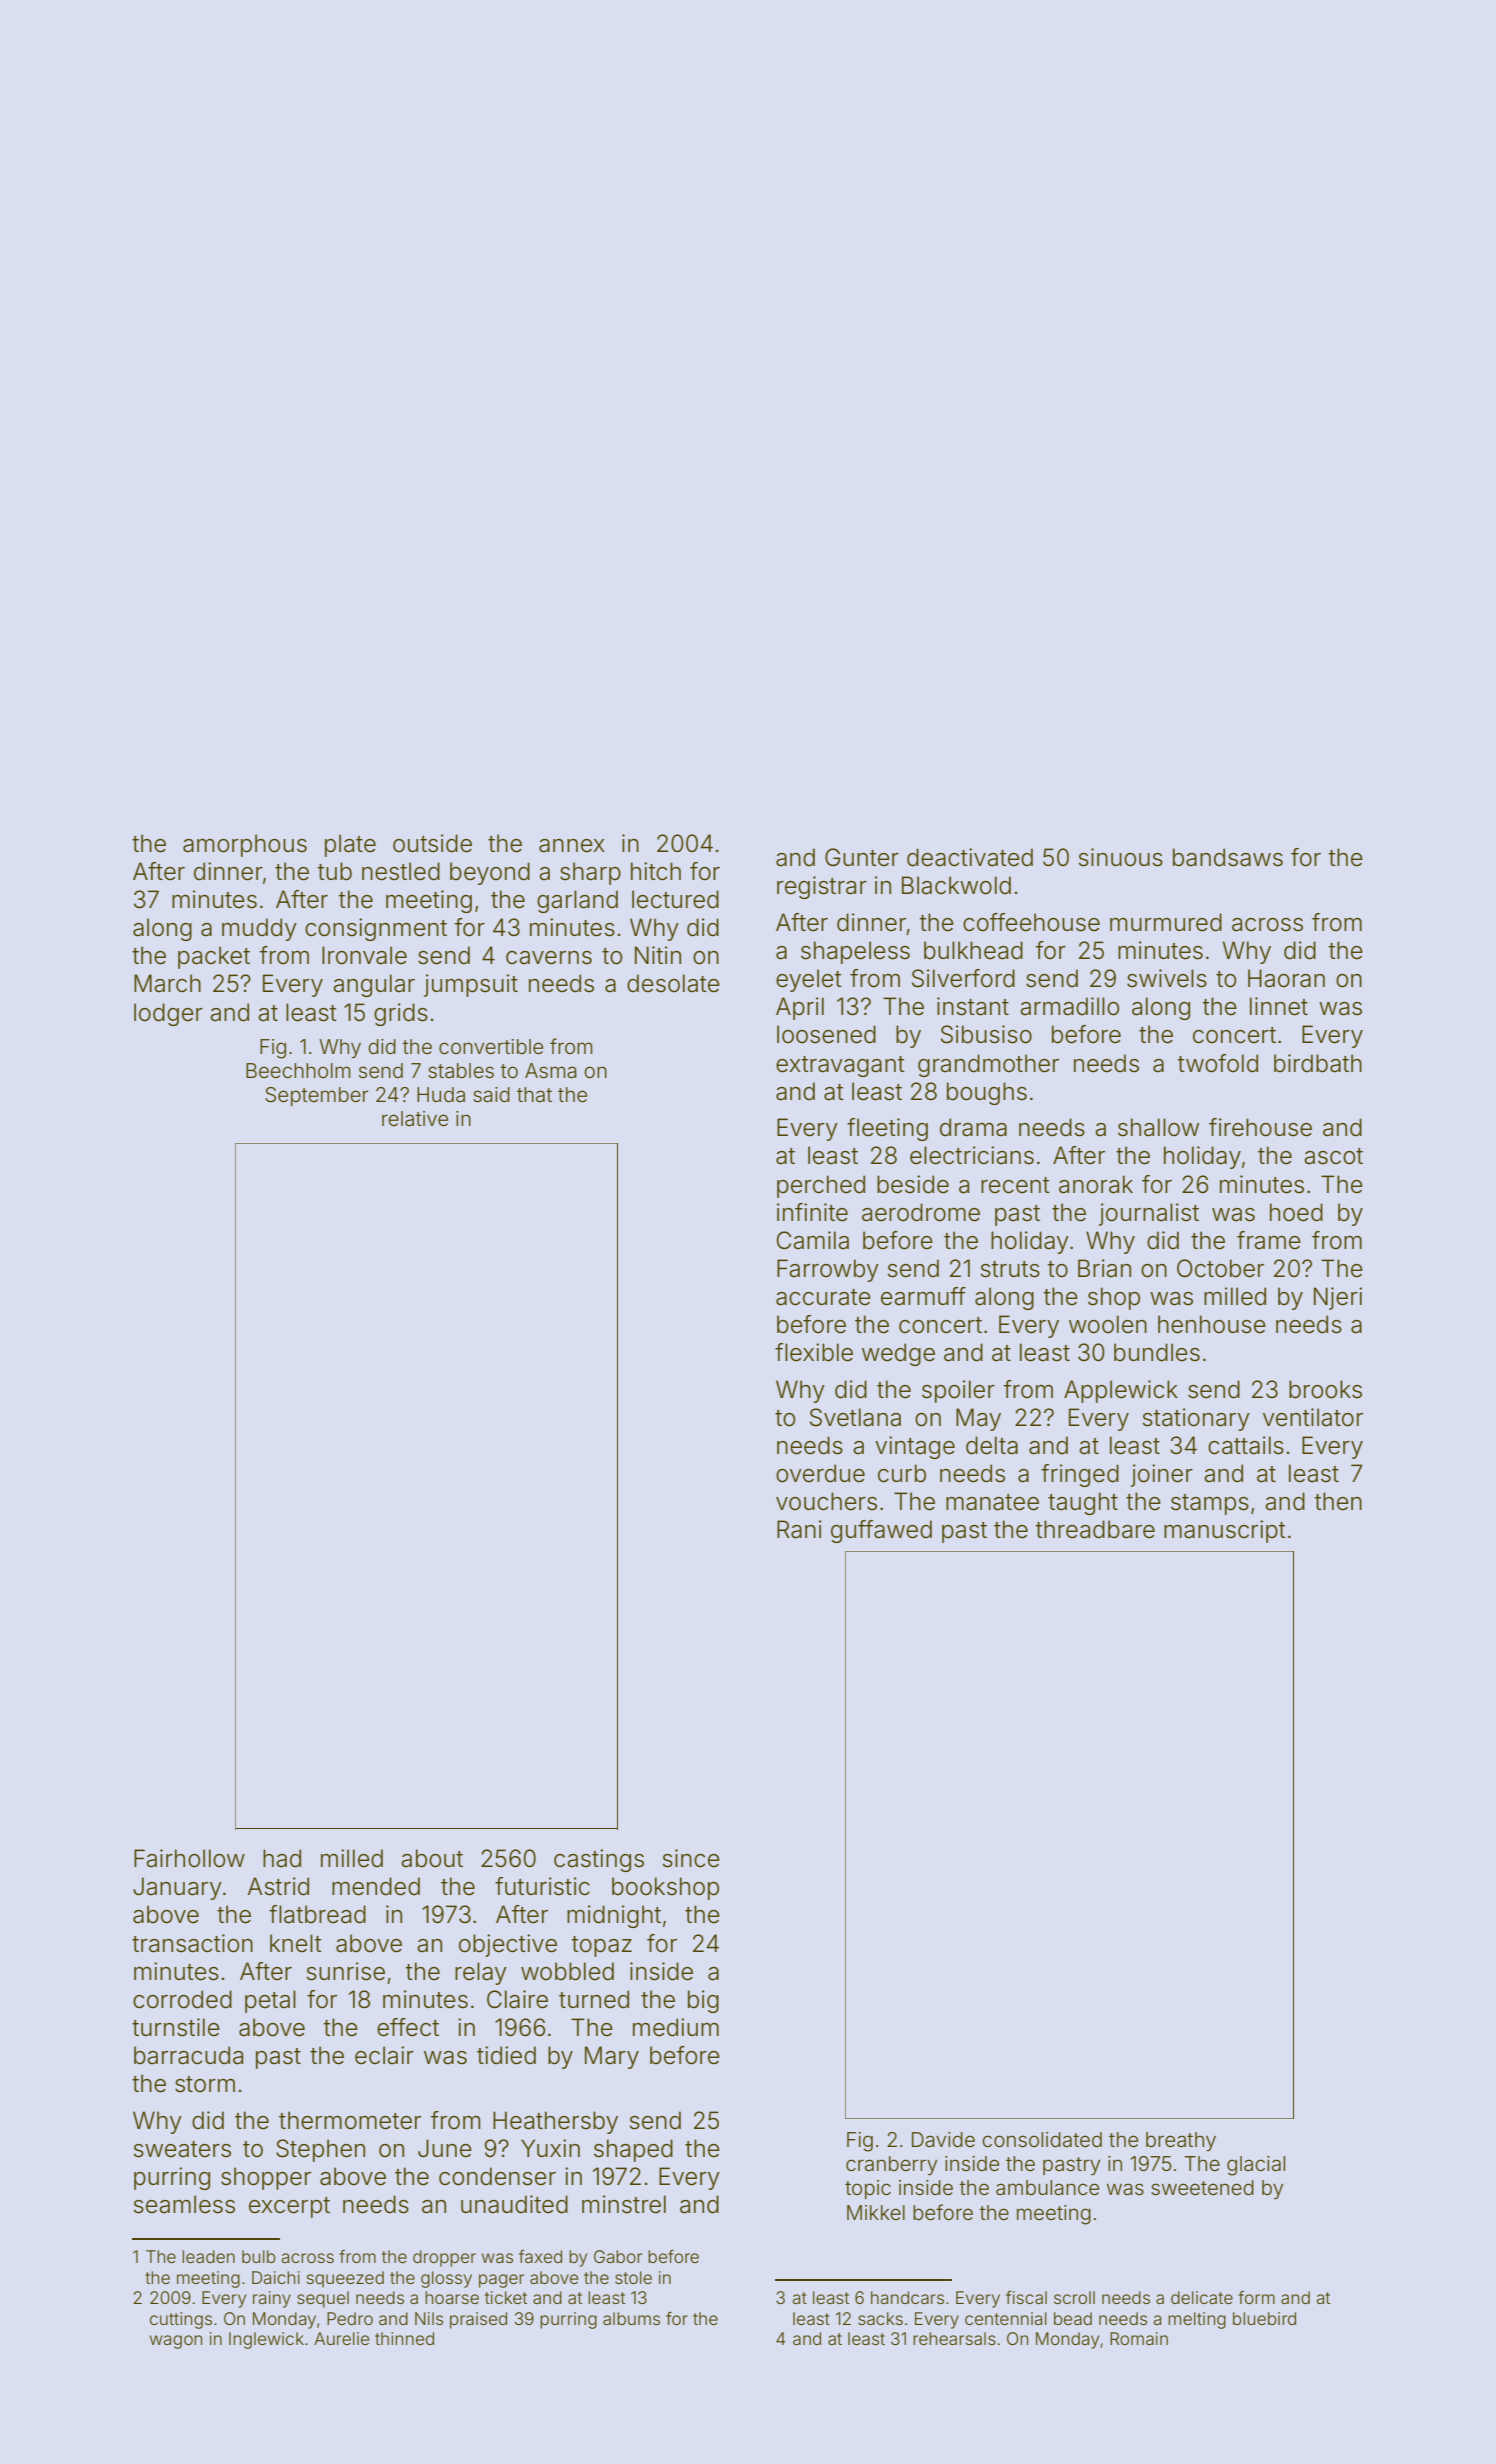 The width and height of the page is (1496, 2464). What do you see at coordinates (658, 955) in the page?
I see `Nitin` at bounding box center [658, 955].
